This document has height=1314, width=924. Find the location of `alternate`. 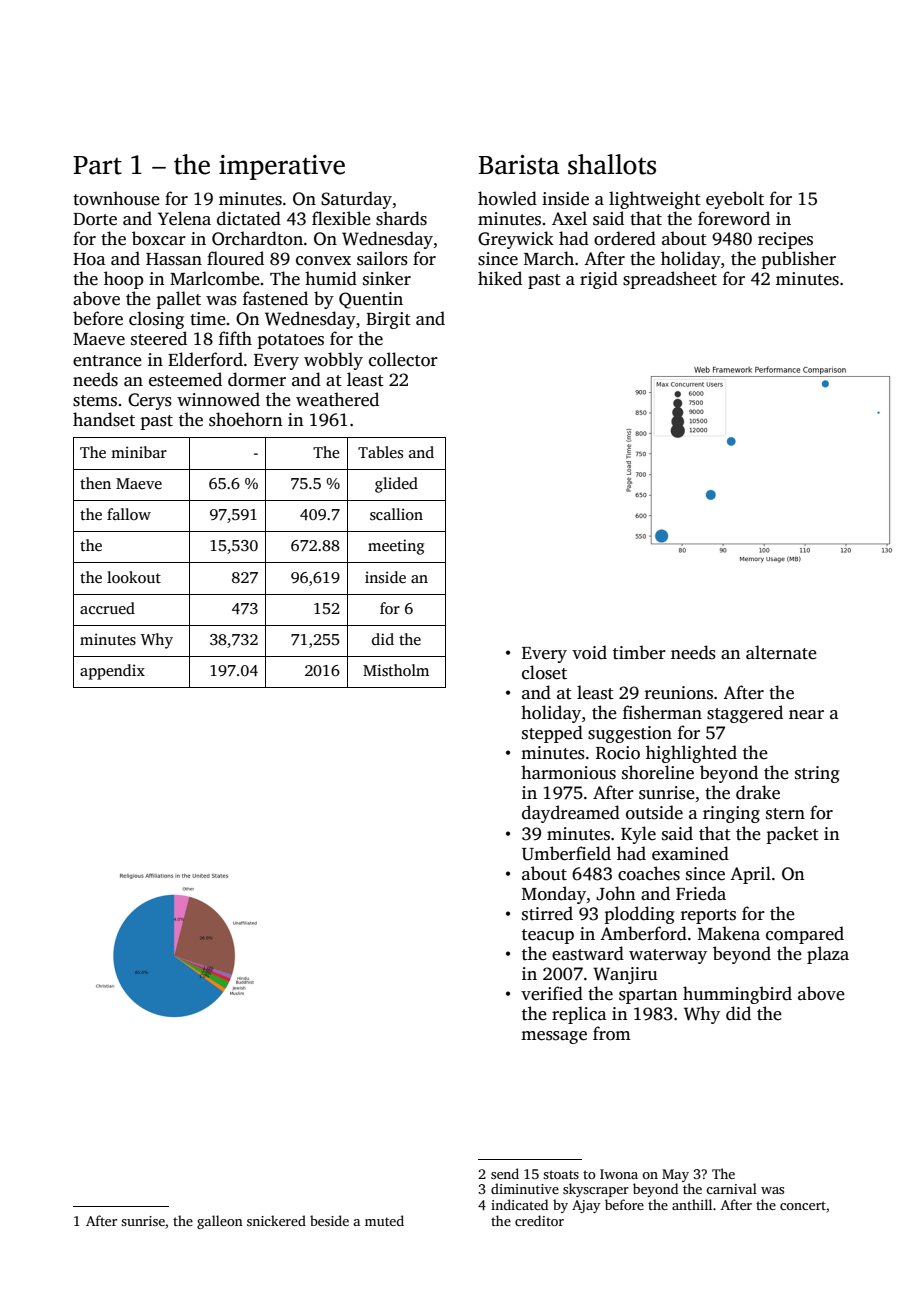

alternate is located at coordinates (781, 652).
